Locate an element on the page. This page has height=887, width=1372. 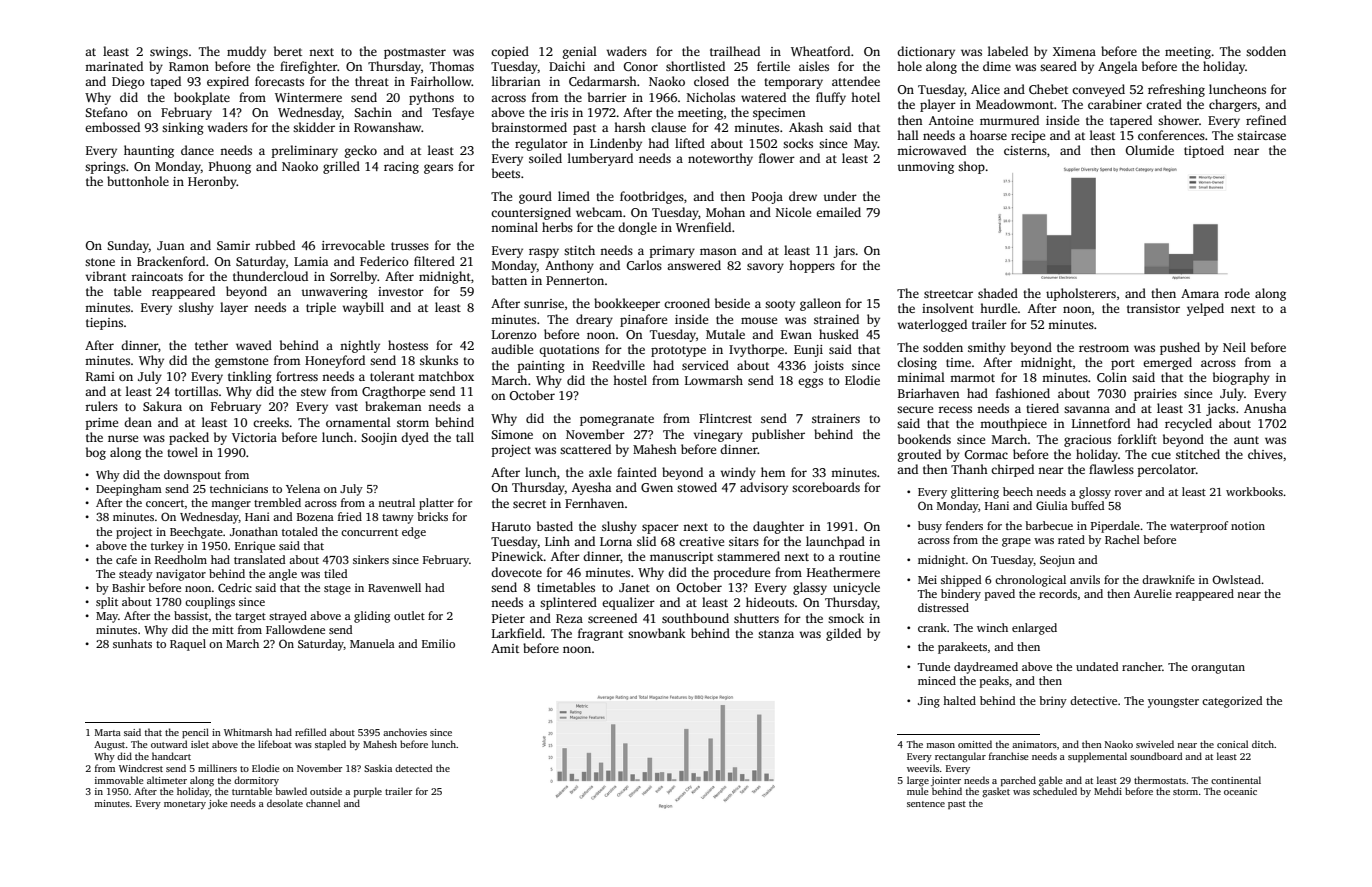
stapled is located at coordinates (330, 745).
